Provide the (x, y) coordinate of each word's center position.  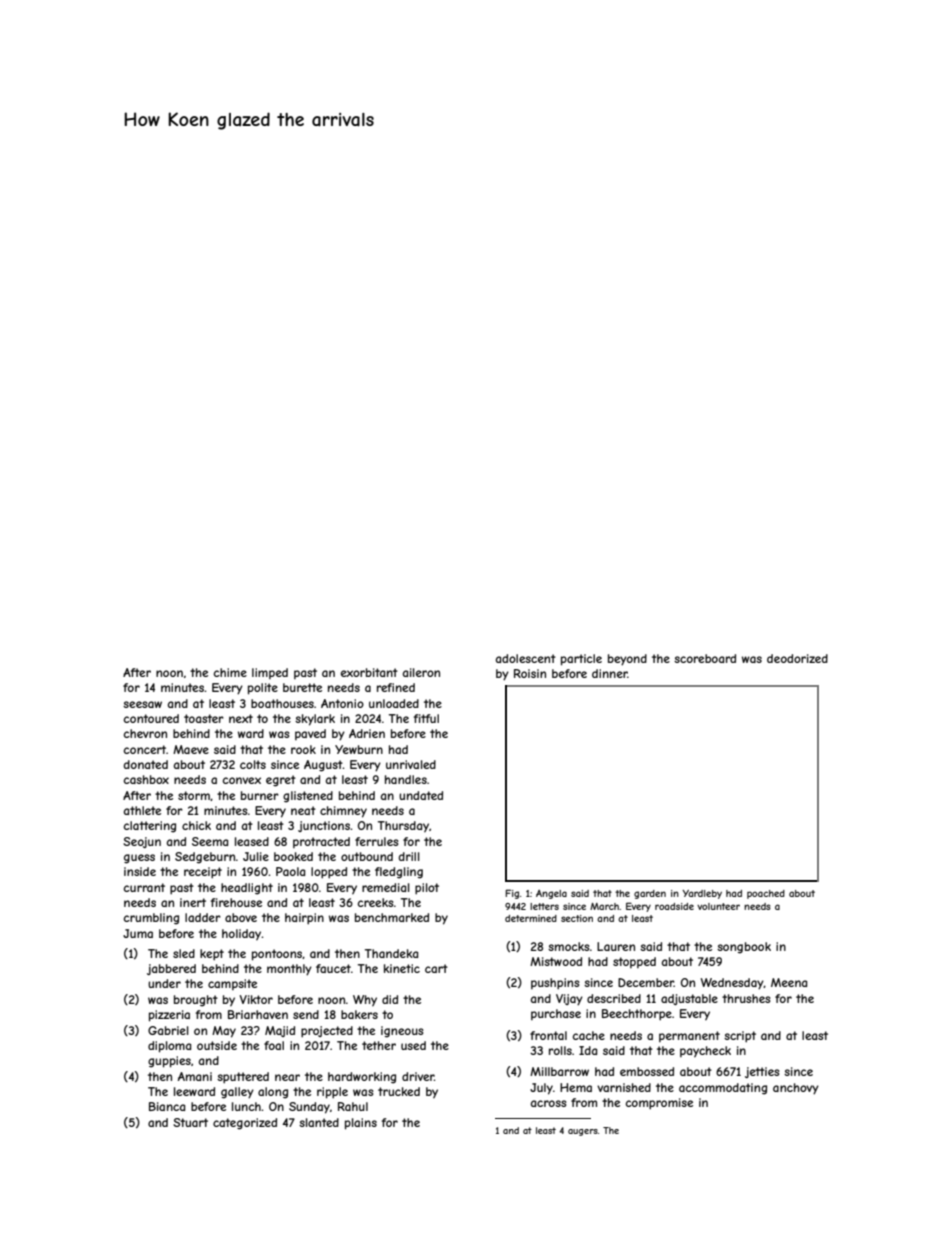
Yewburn (359, 749)
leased (252, 841)
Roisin (530, 673)
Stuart (190, 1122)
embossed (647, 1071)
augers (583, 1132)
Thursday (403, 826)
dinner (610, 673)
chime (230, 672)
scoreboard (705, 658)
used (413, 1045)
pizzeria (169, 1016)
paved (310, 734)
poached (766, 894)
